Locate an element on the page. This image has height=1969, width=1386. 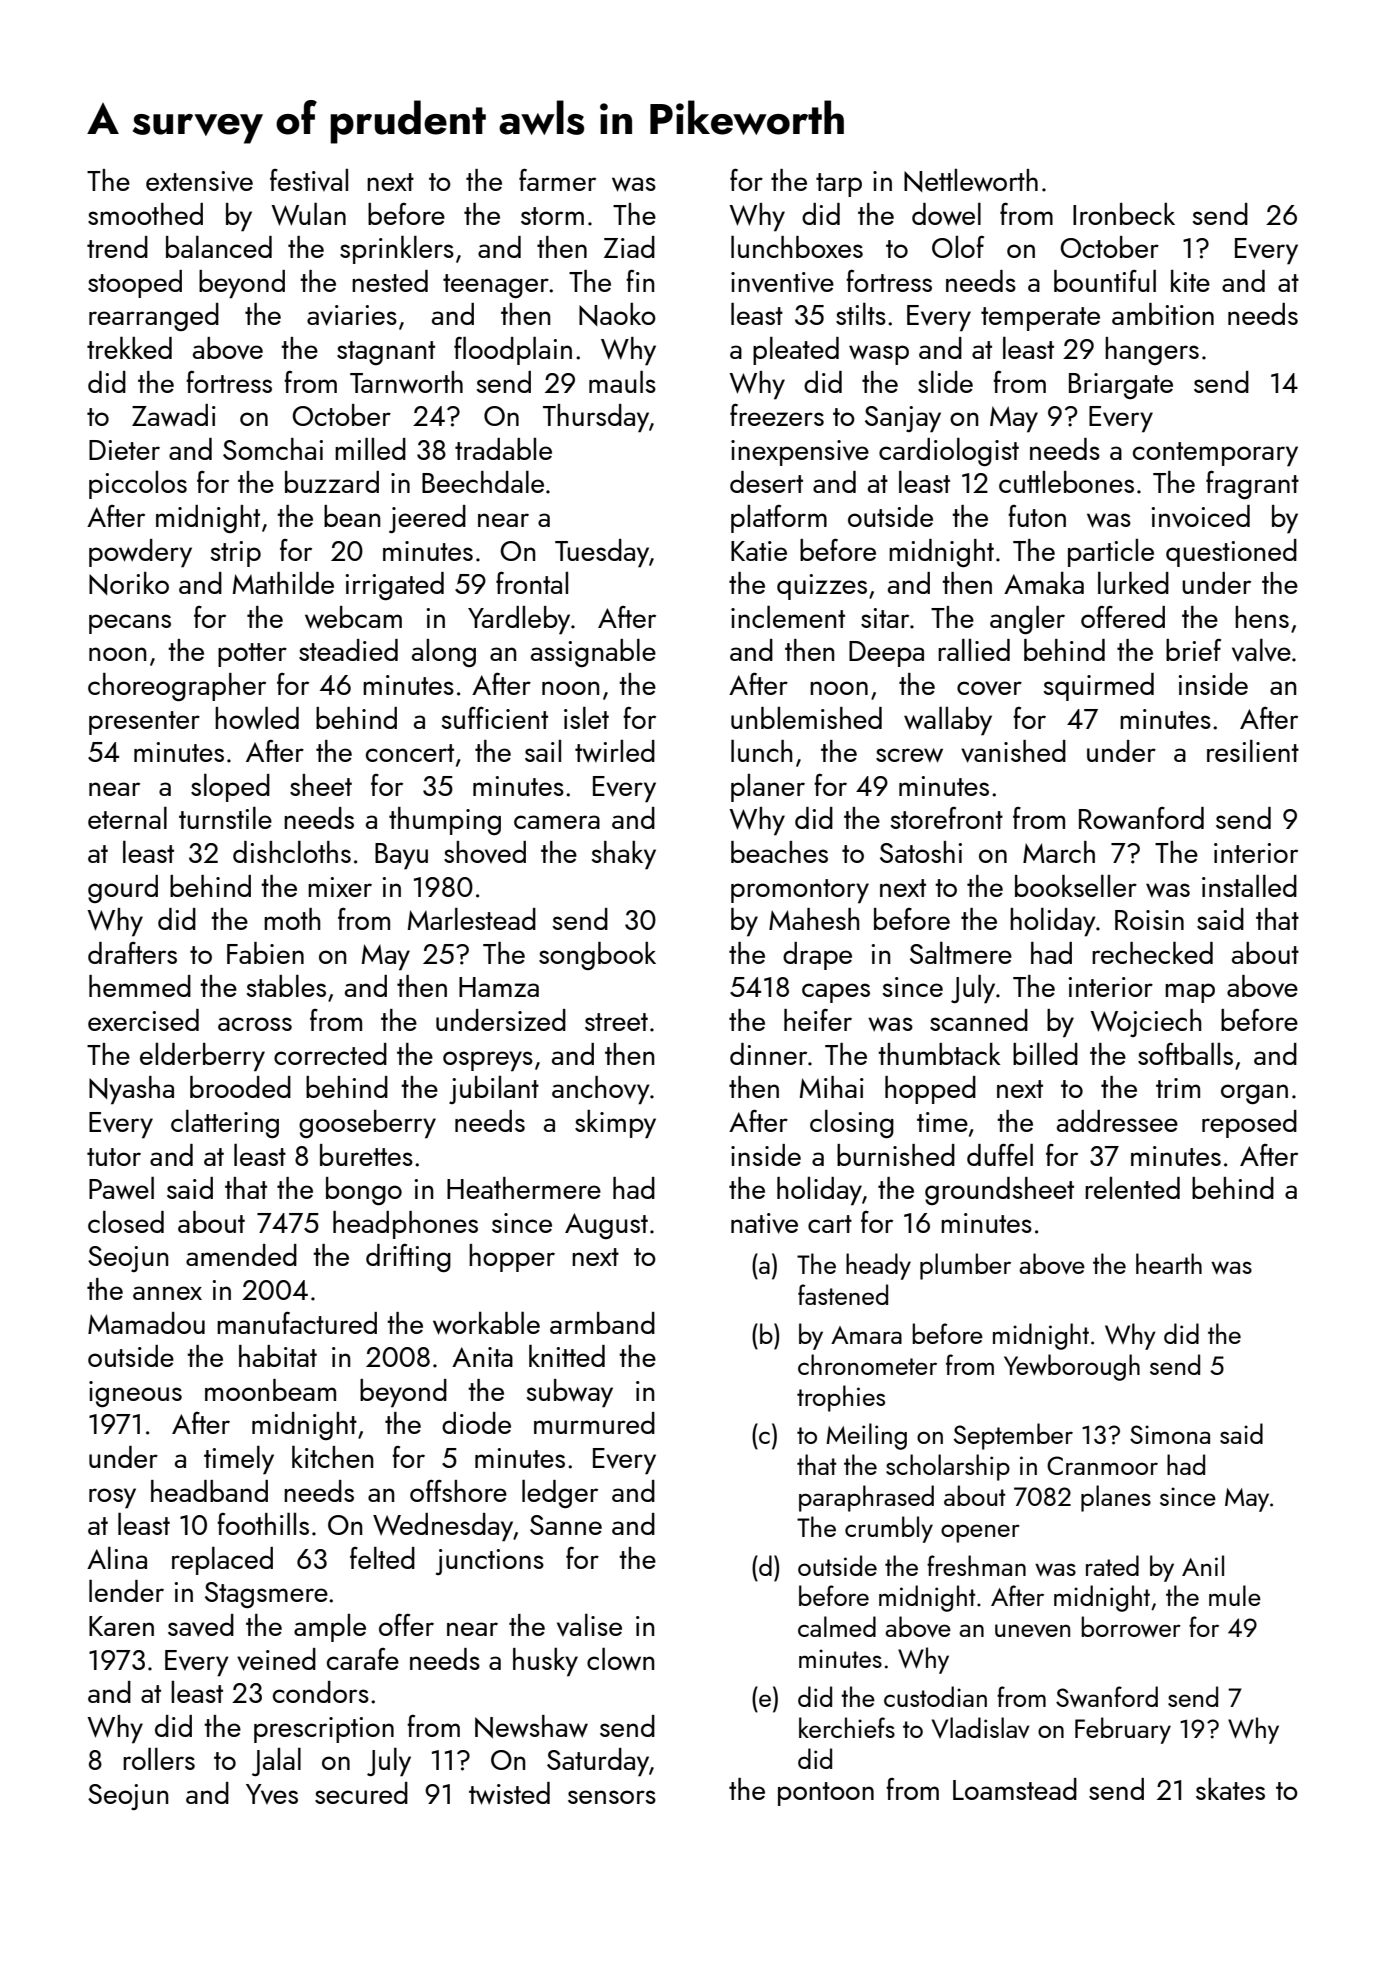
shaky is located at coordinates (624, 855).
